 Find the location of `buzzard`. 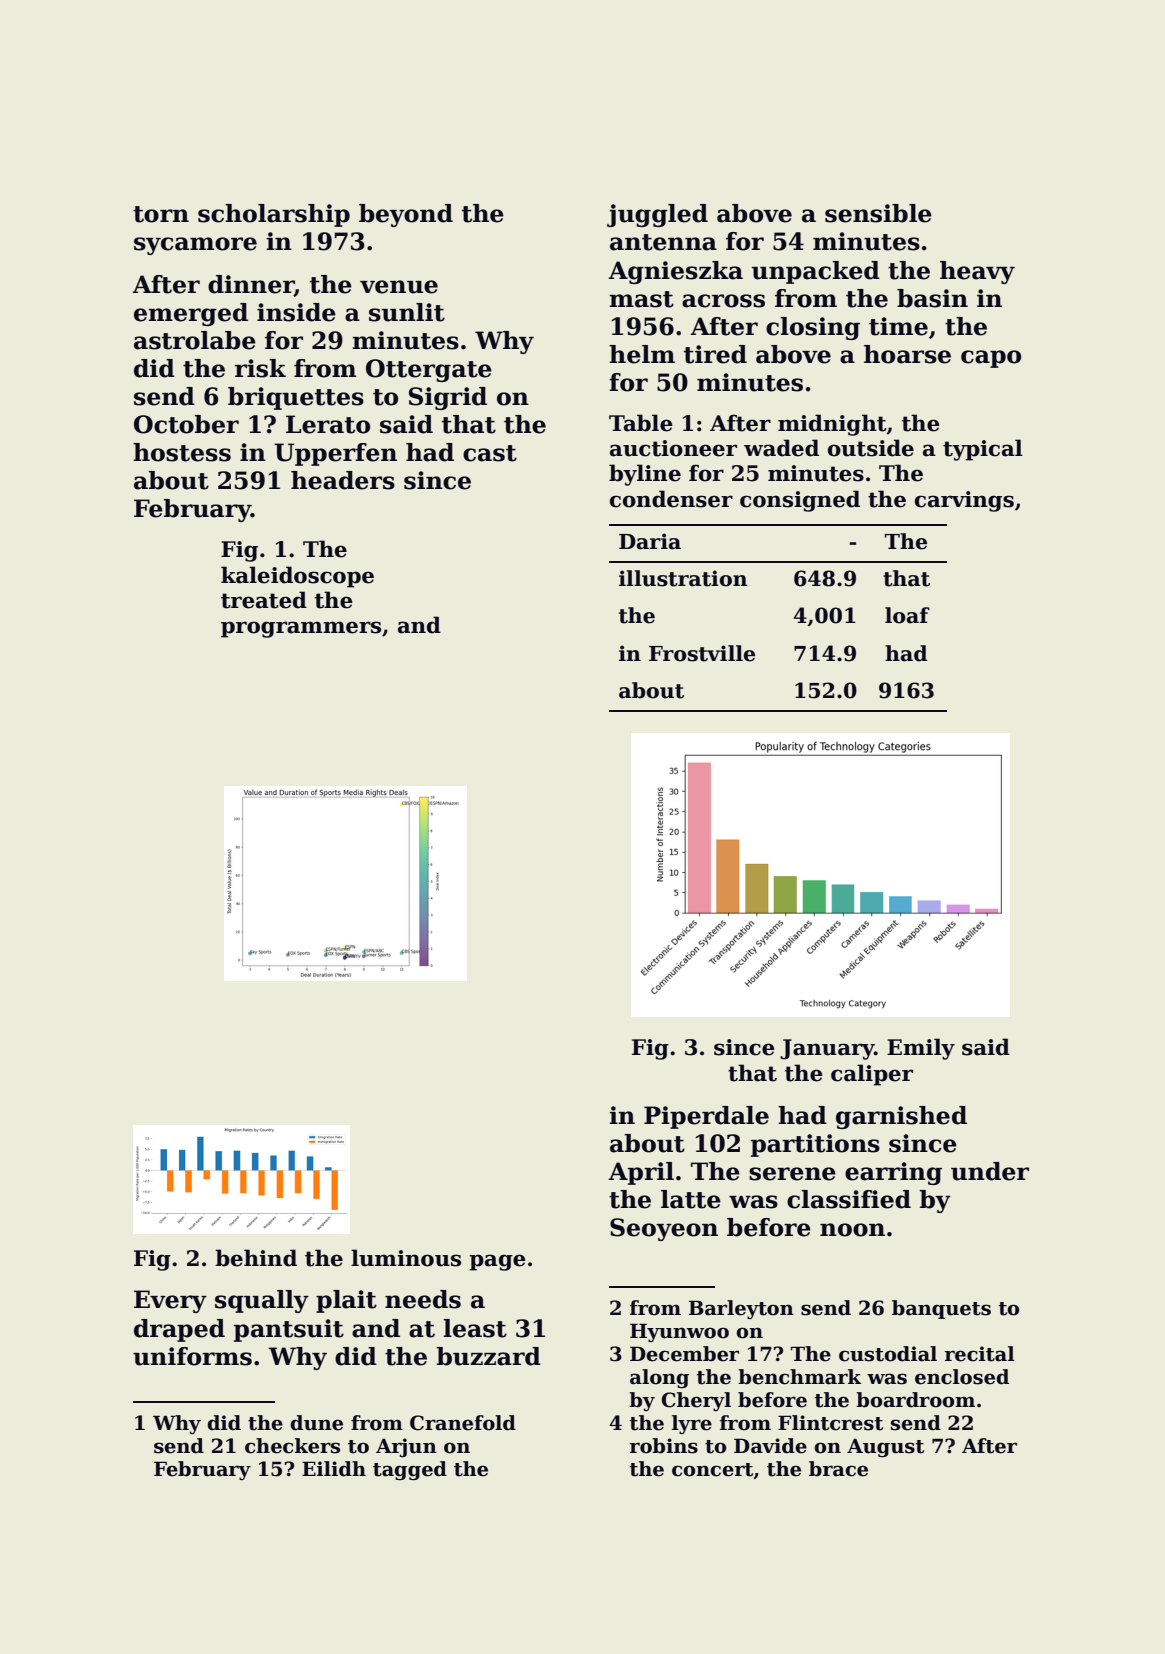

buzzard is located at coordinates (489, 1356).
